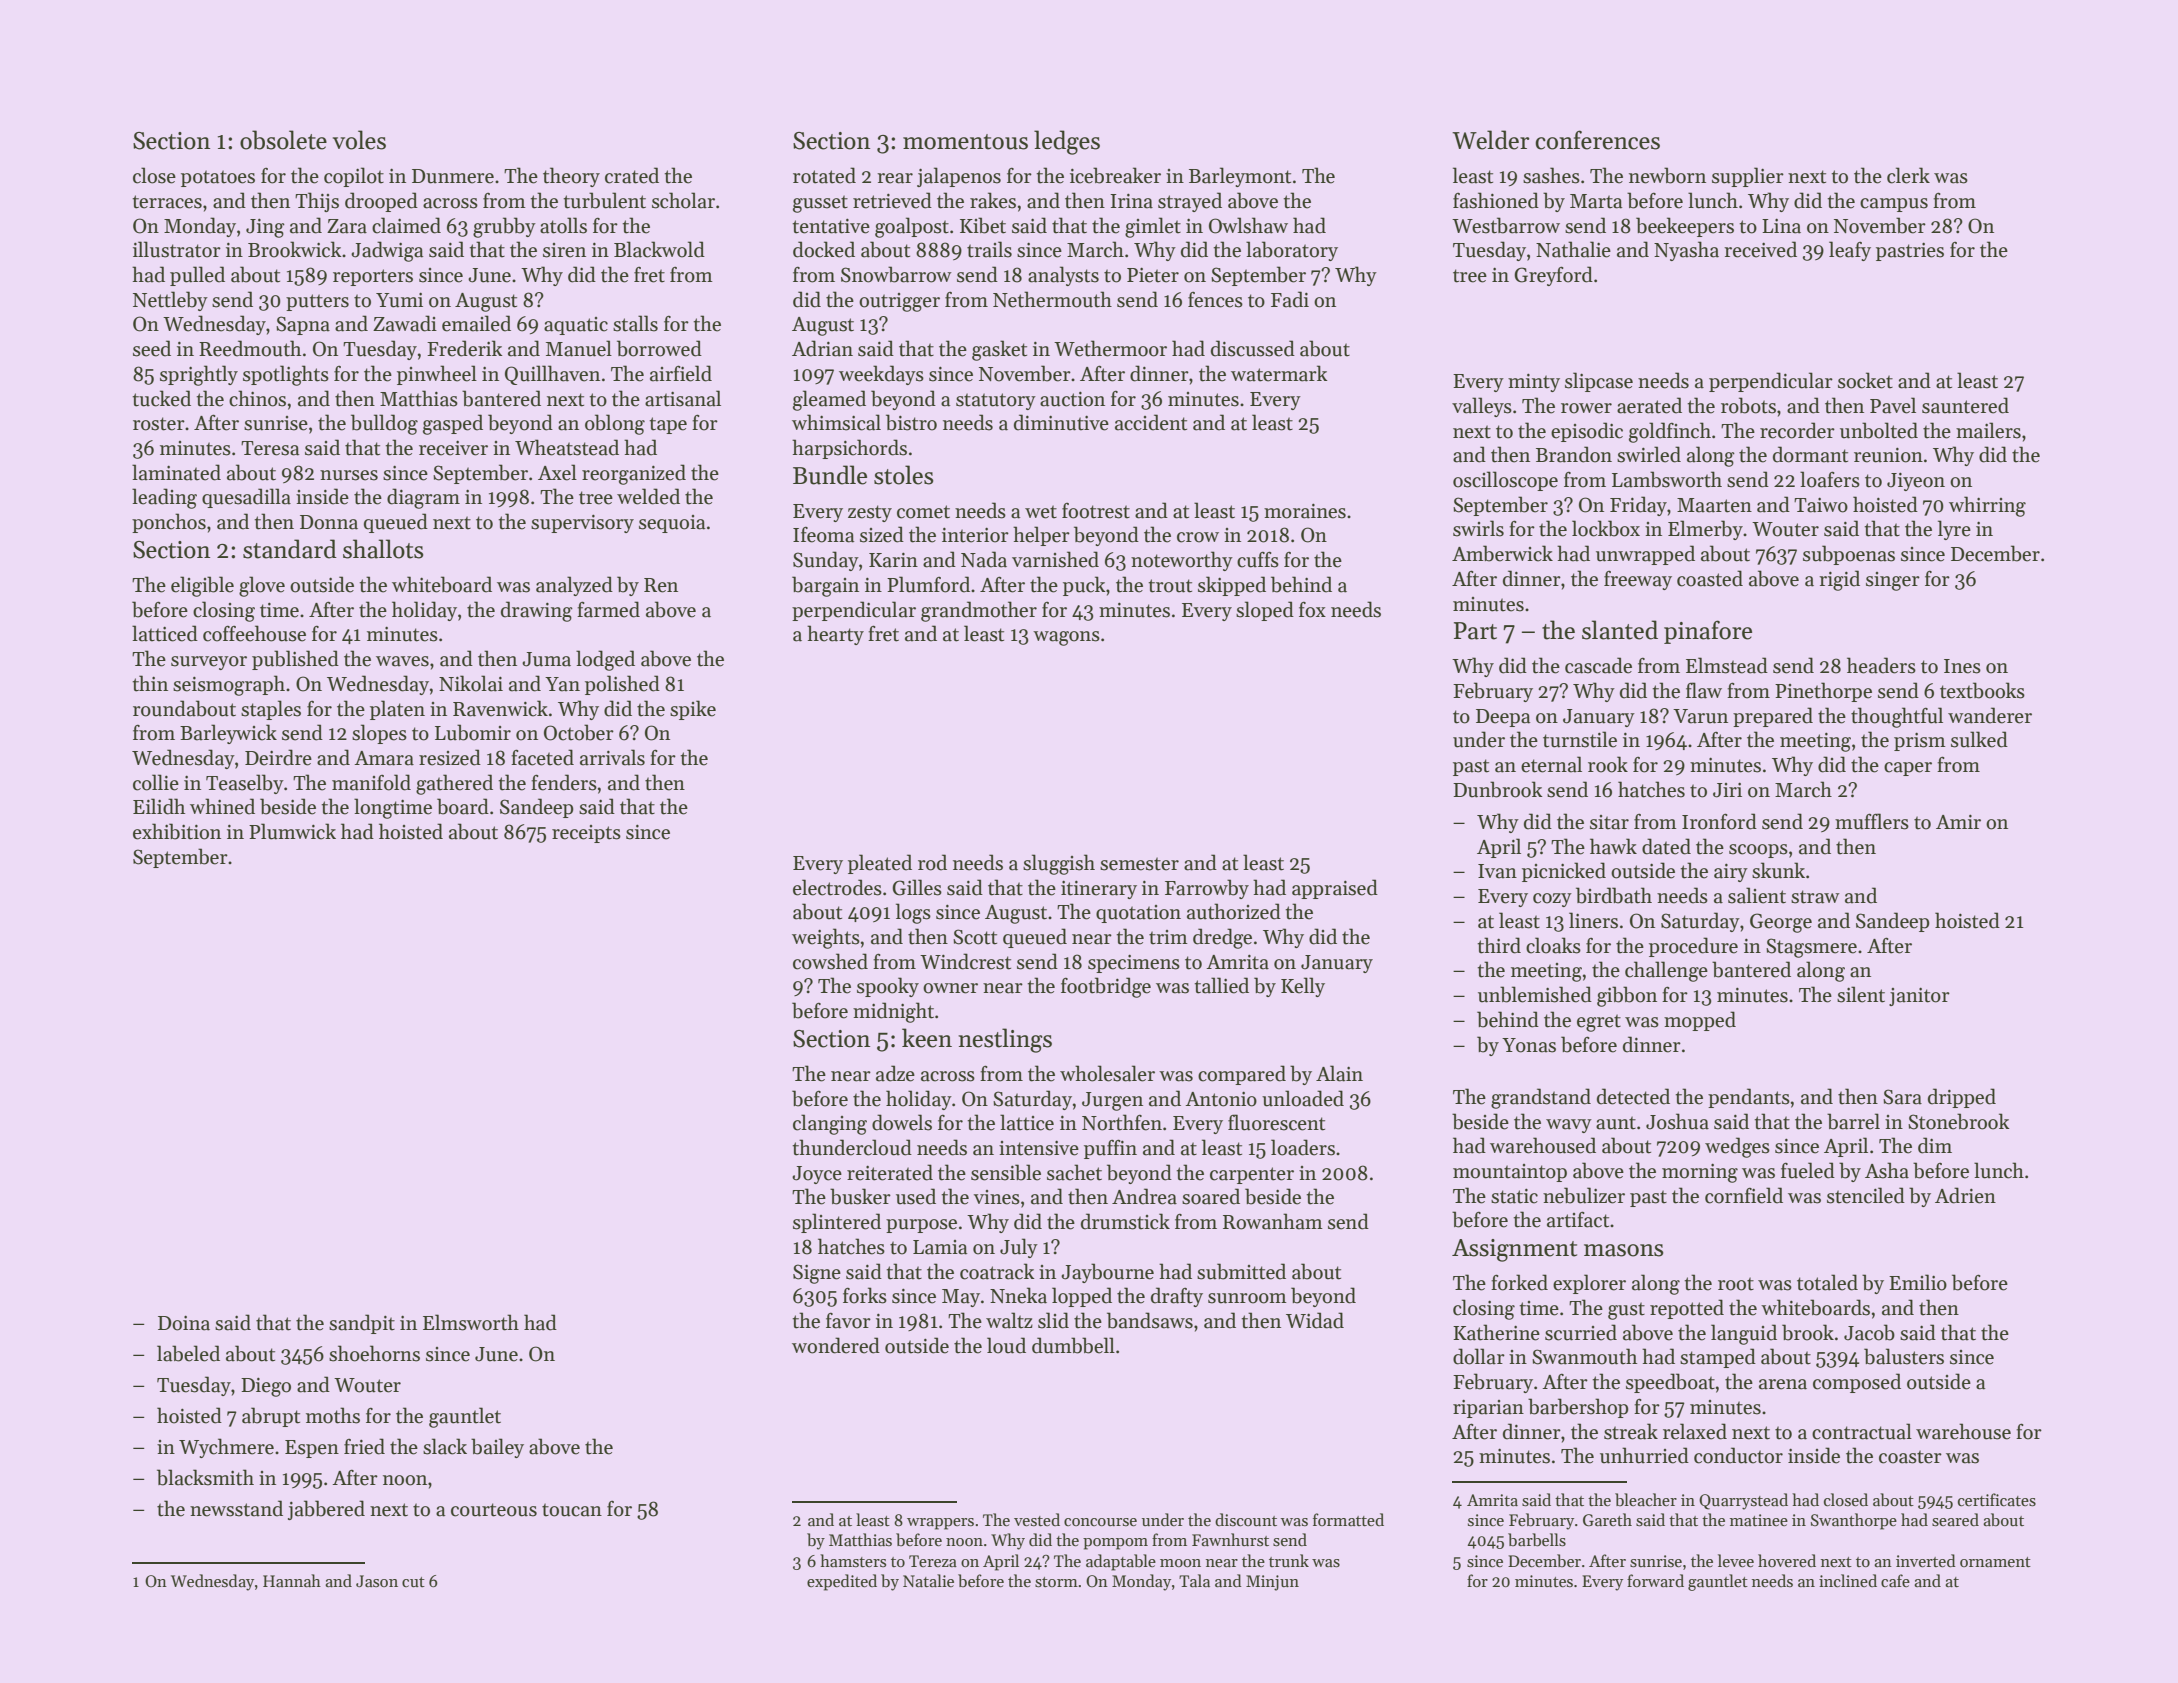  I want to click on Hannah, so click(292, 1580).
